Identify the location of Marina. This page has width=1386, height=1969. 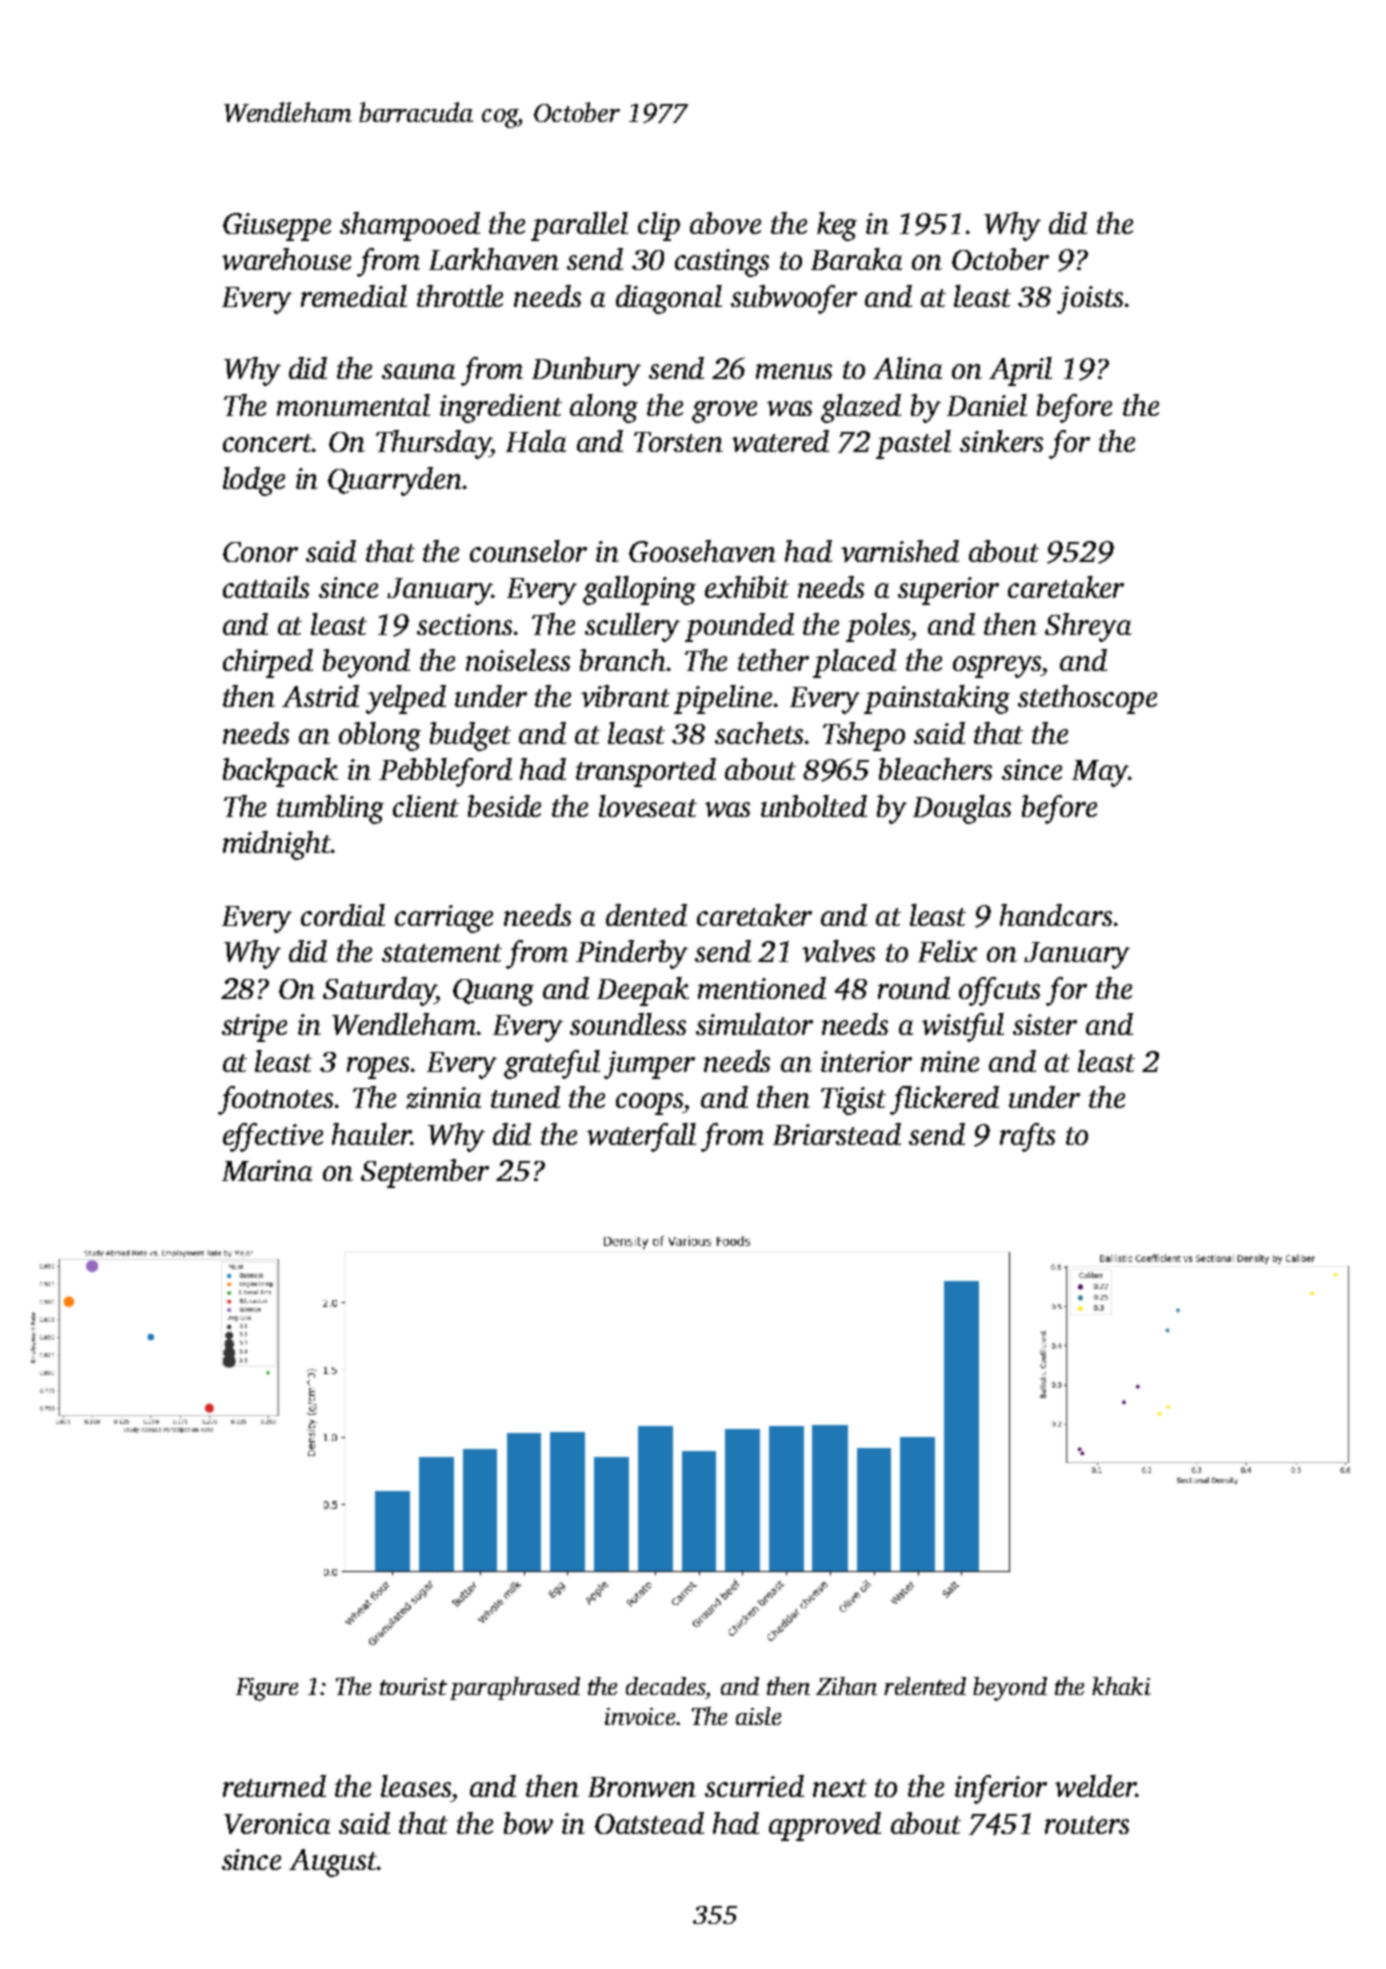
(267, 1170).
